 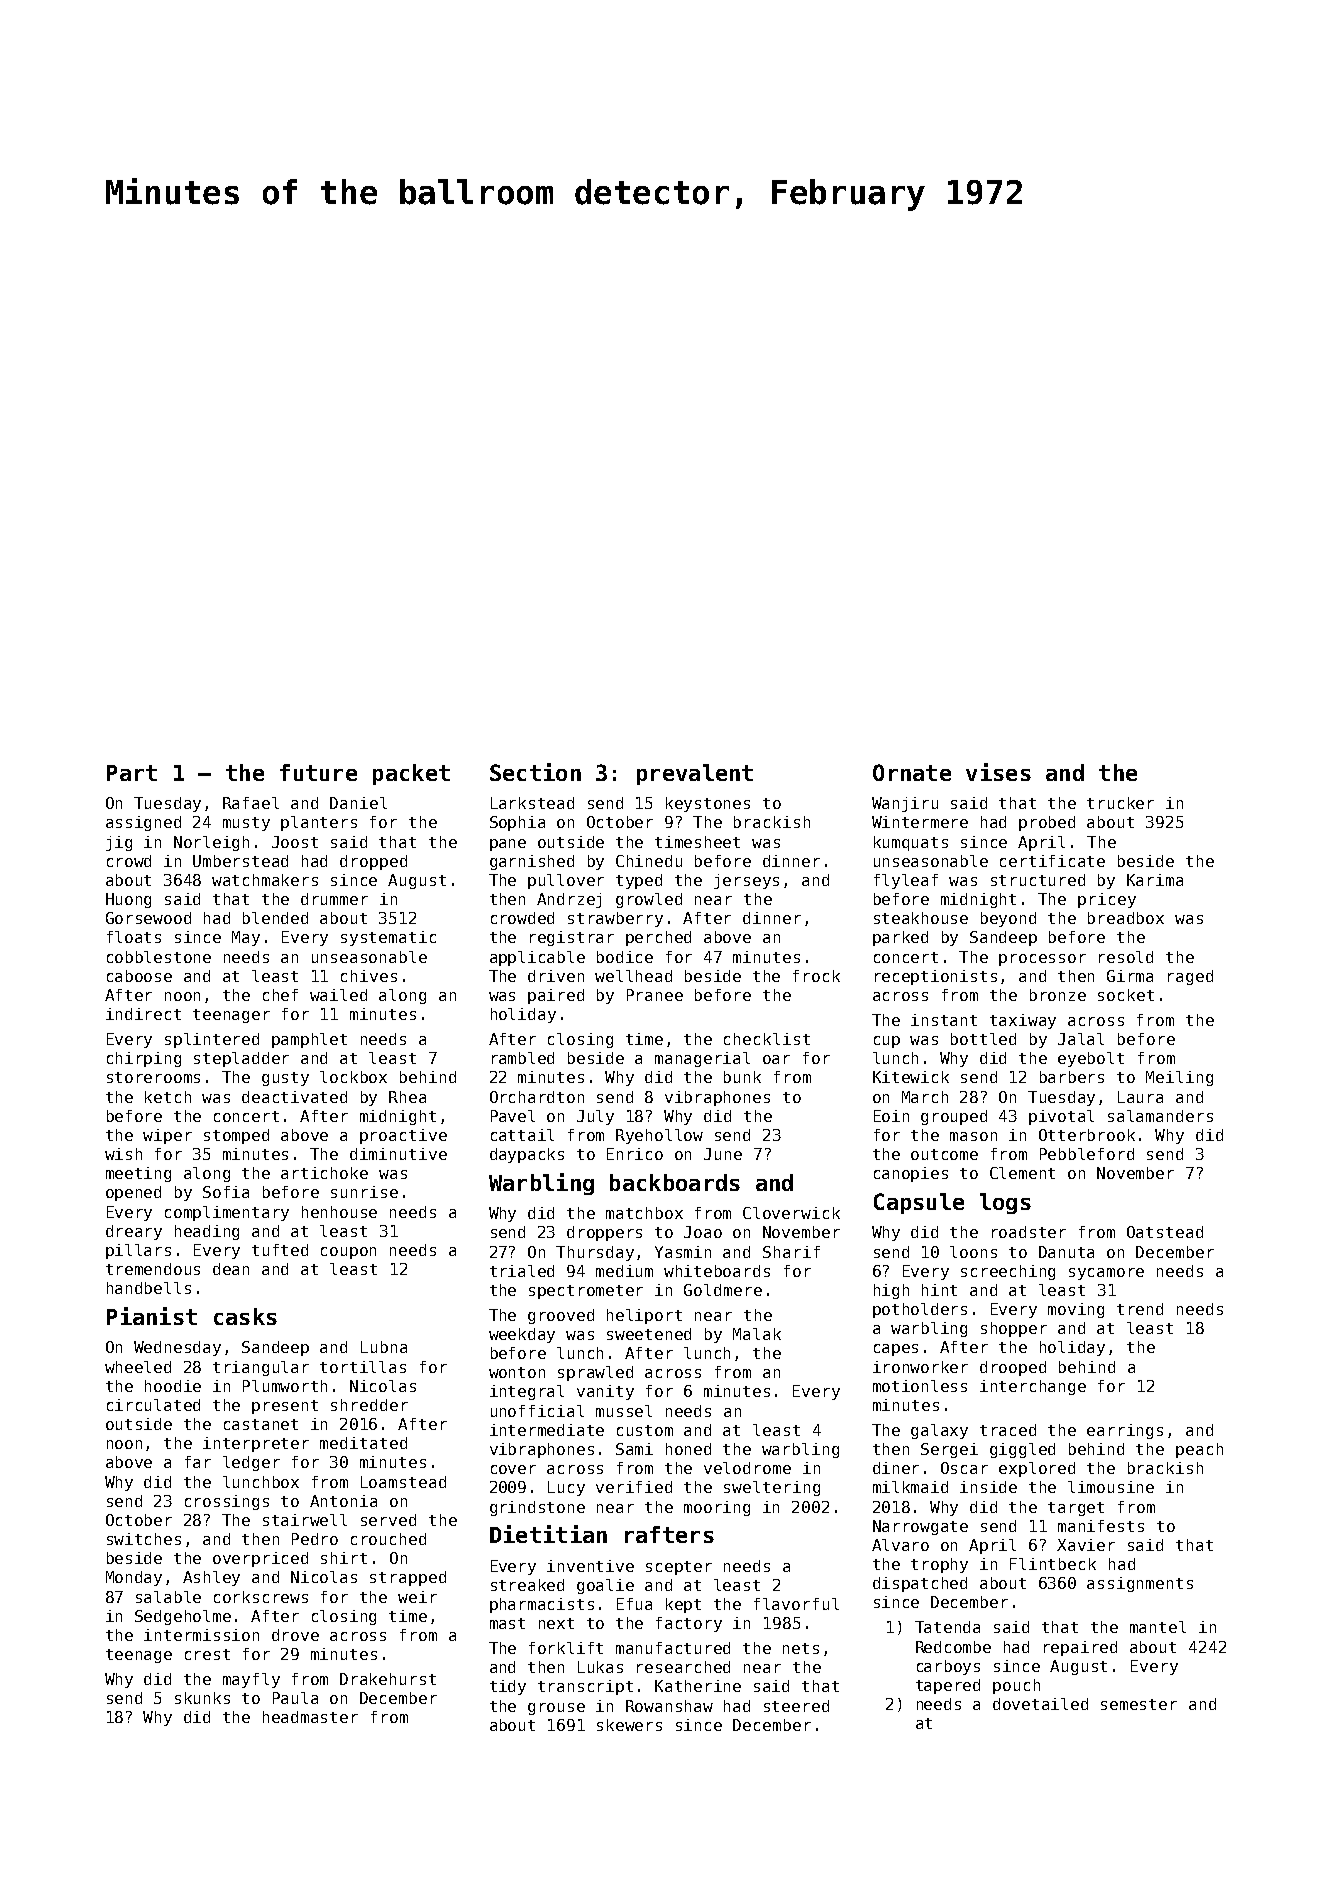 What do you see at coordinates (569, 900) in the image?
I see `Andrzej` at bounding box center [569, 900].
